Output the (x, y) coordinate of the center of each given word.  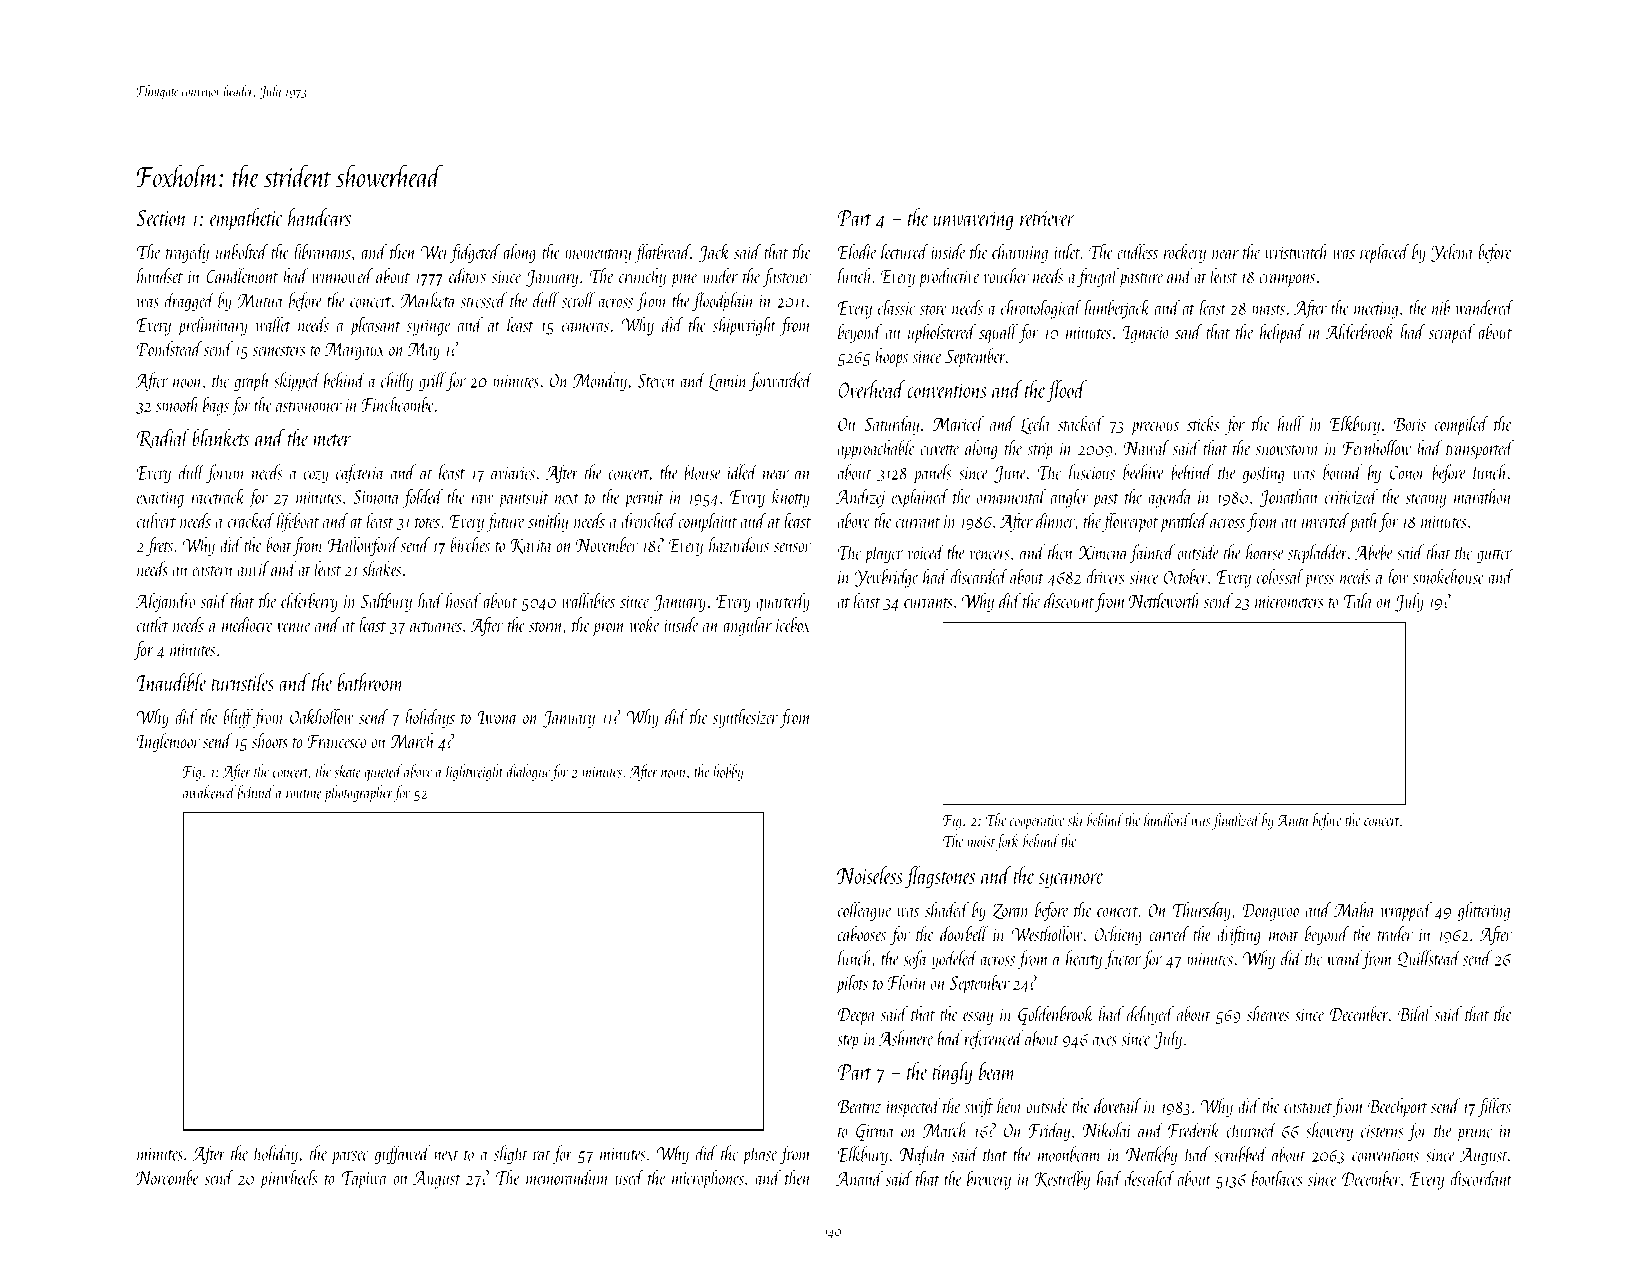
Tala (1358, 600)
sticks (1203, 423)
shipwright (744, 326)
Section (162, 218)
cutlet (153, 624)
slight (511, 1155)
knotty (791, 498)
